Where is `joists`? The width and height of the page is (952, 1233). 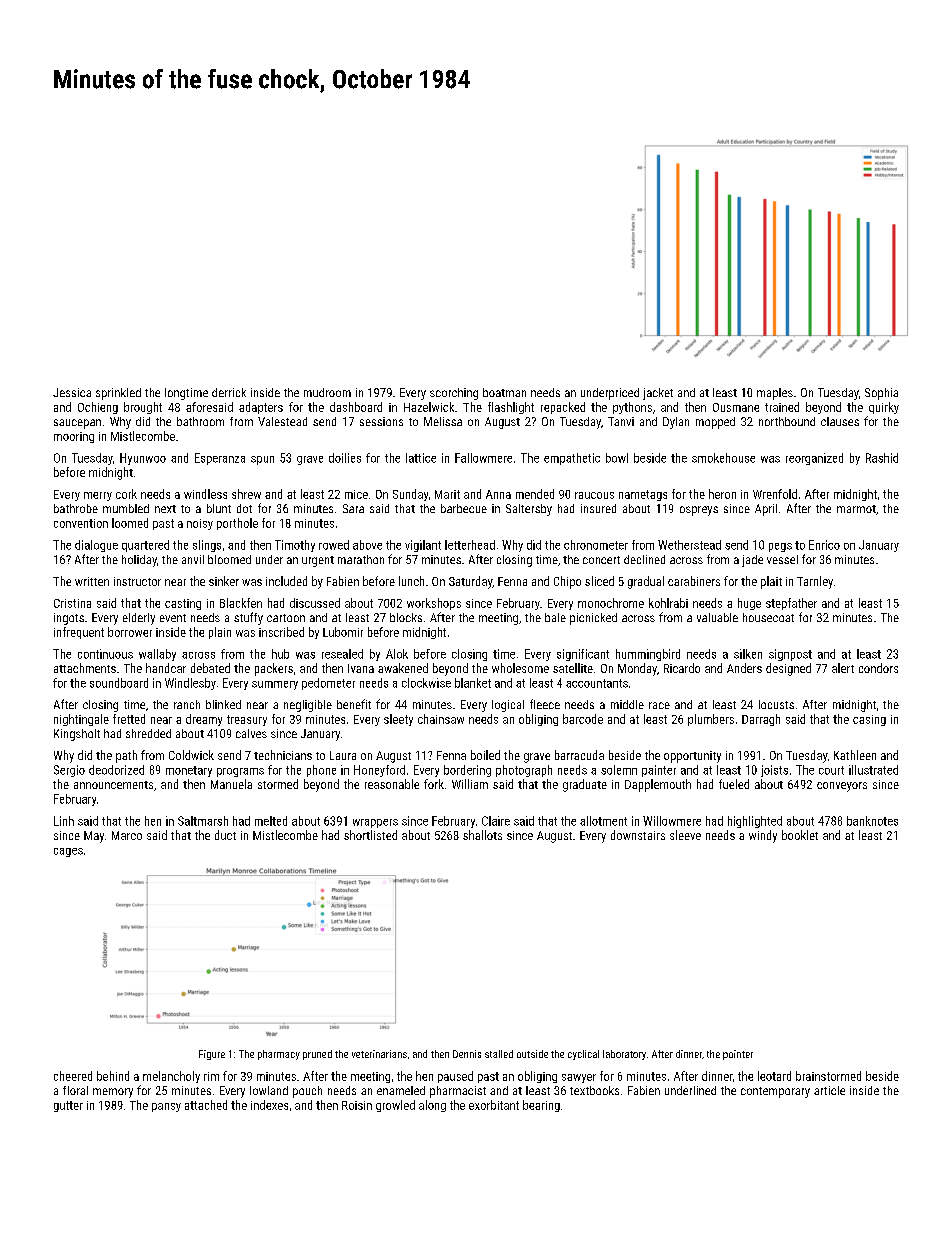 joists is located at coordinates (774, 771).
